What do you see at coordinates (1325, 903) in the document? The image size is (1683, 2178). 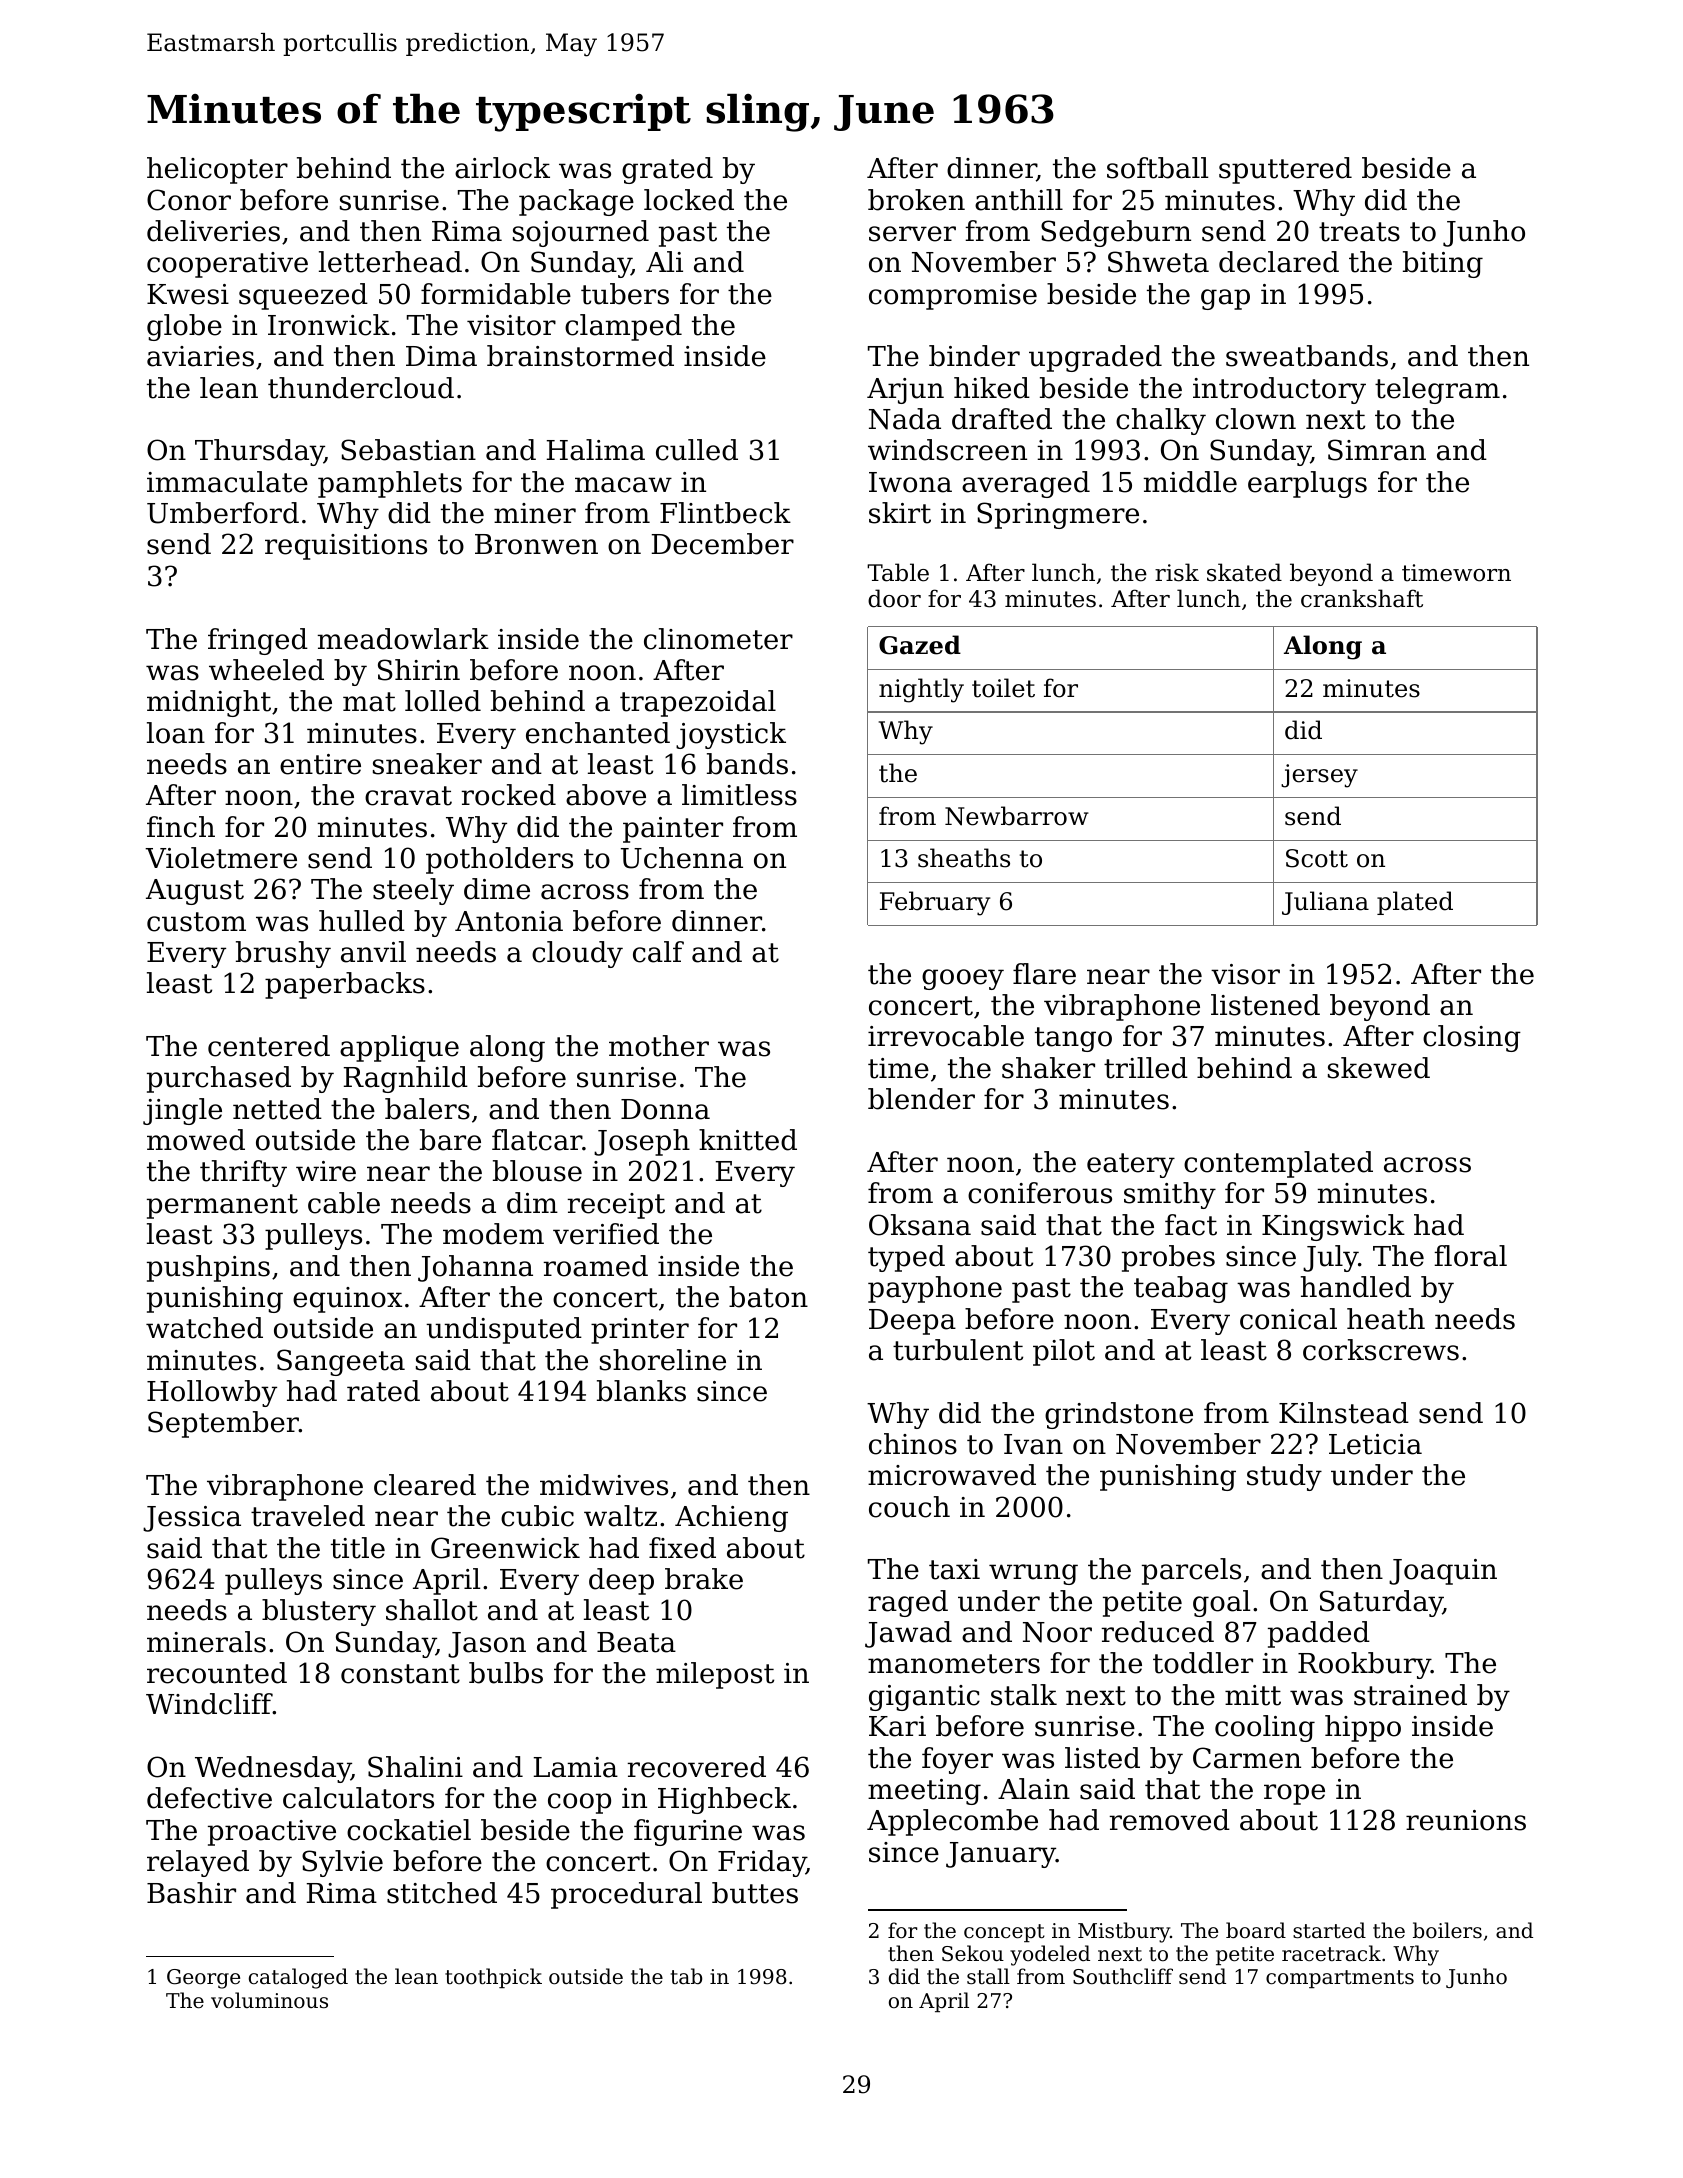 I see `Juliana` at bounding box center [1325, 903].
